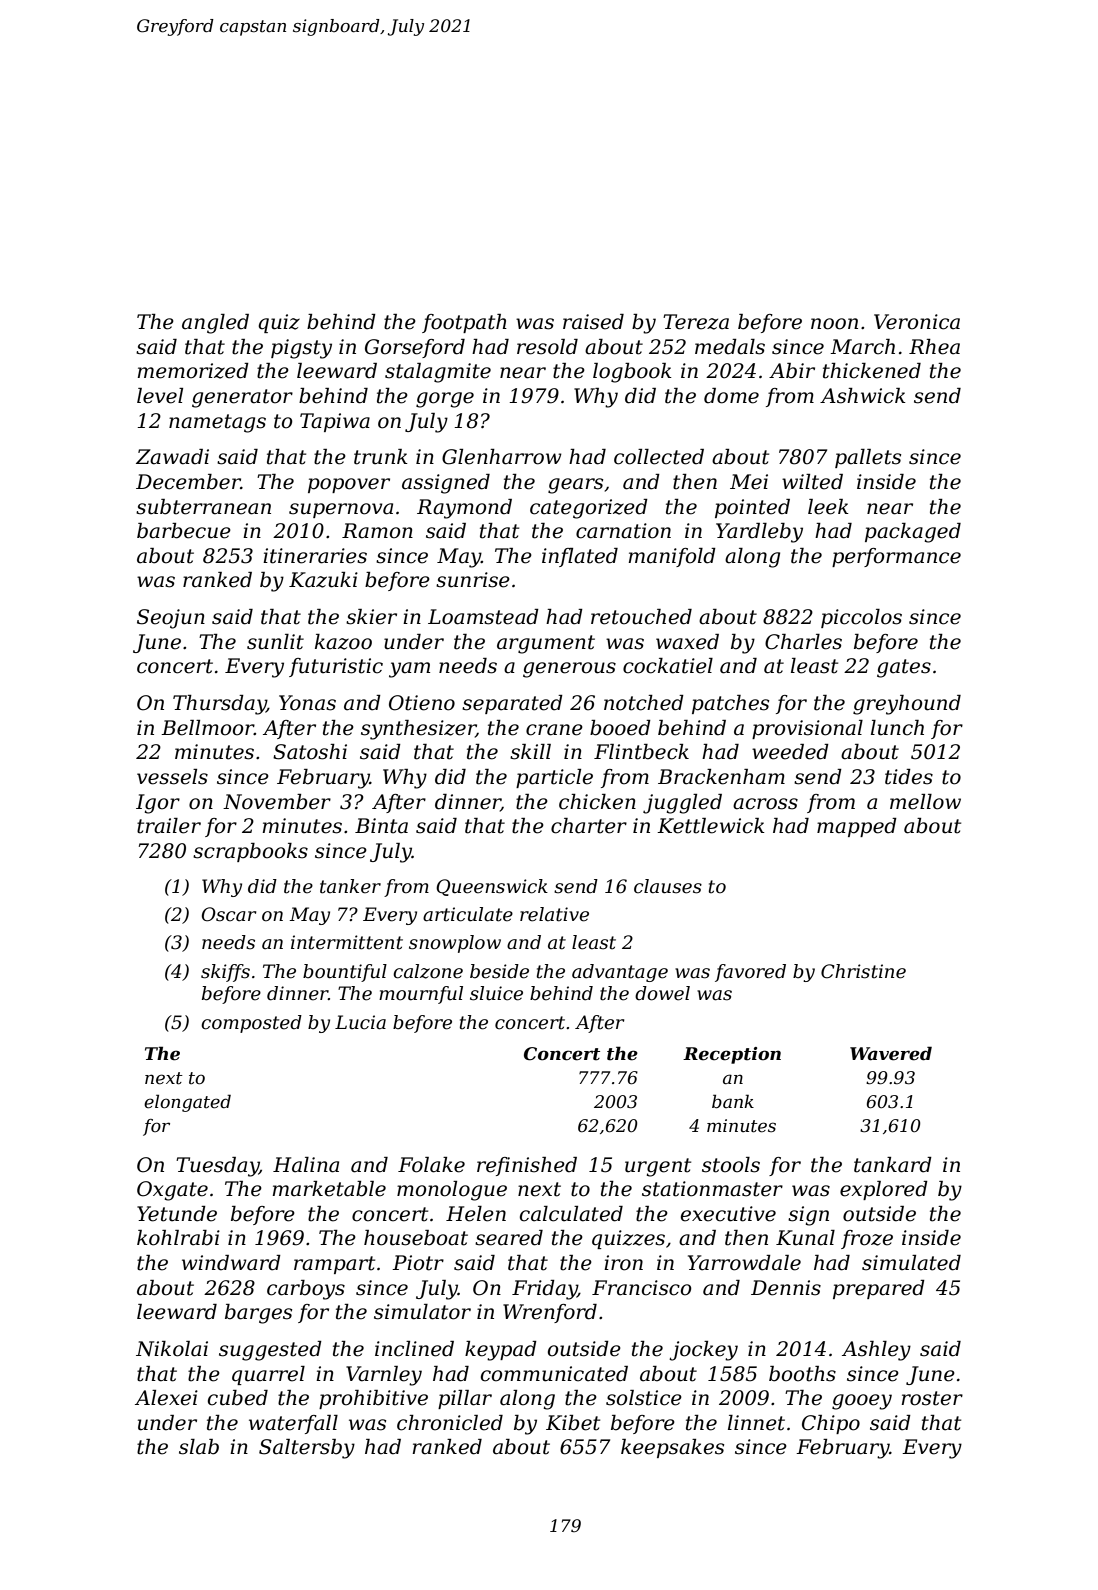 This image has width=1098, height=1590. Describe the element at coordinates (207, 728) in the image. I see `Bellmoor` at that location.
